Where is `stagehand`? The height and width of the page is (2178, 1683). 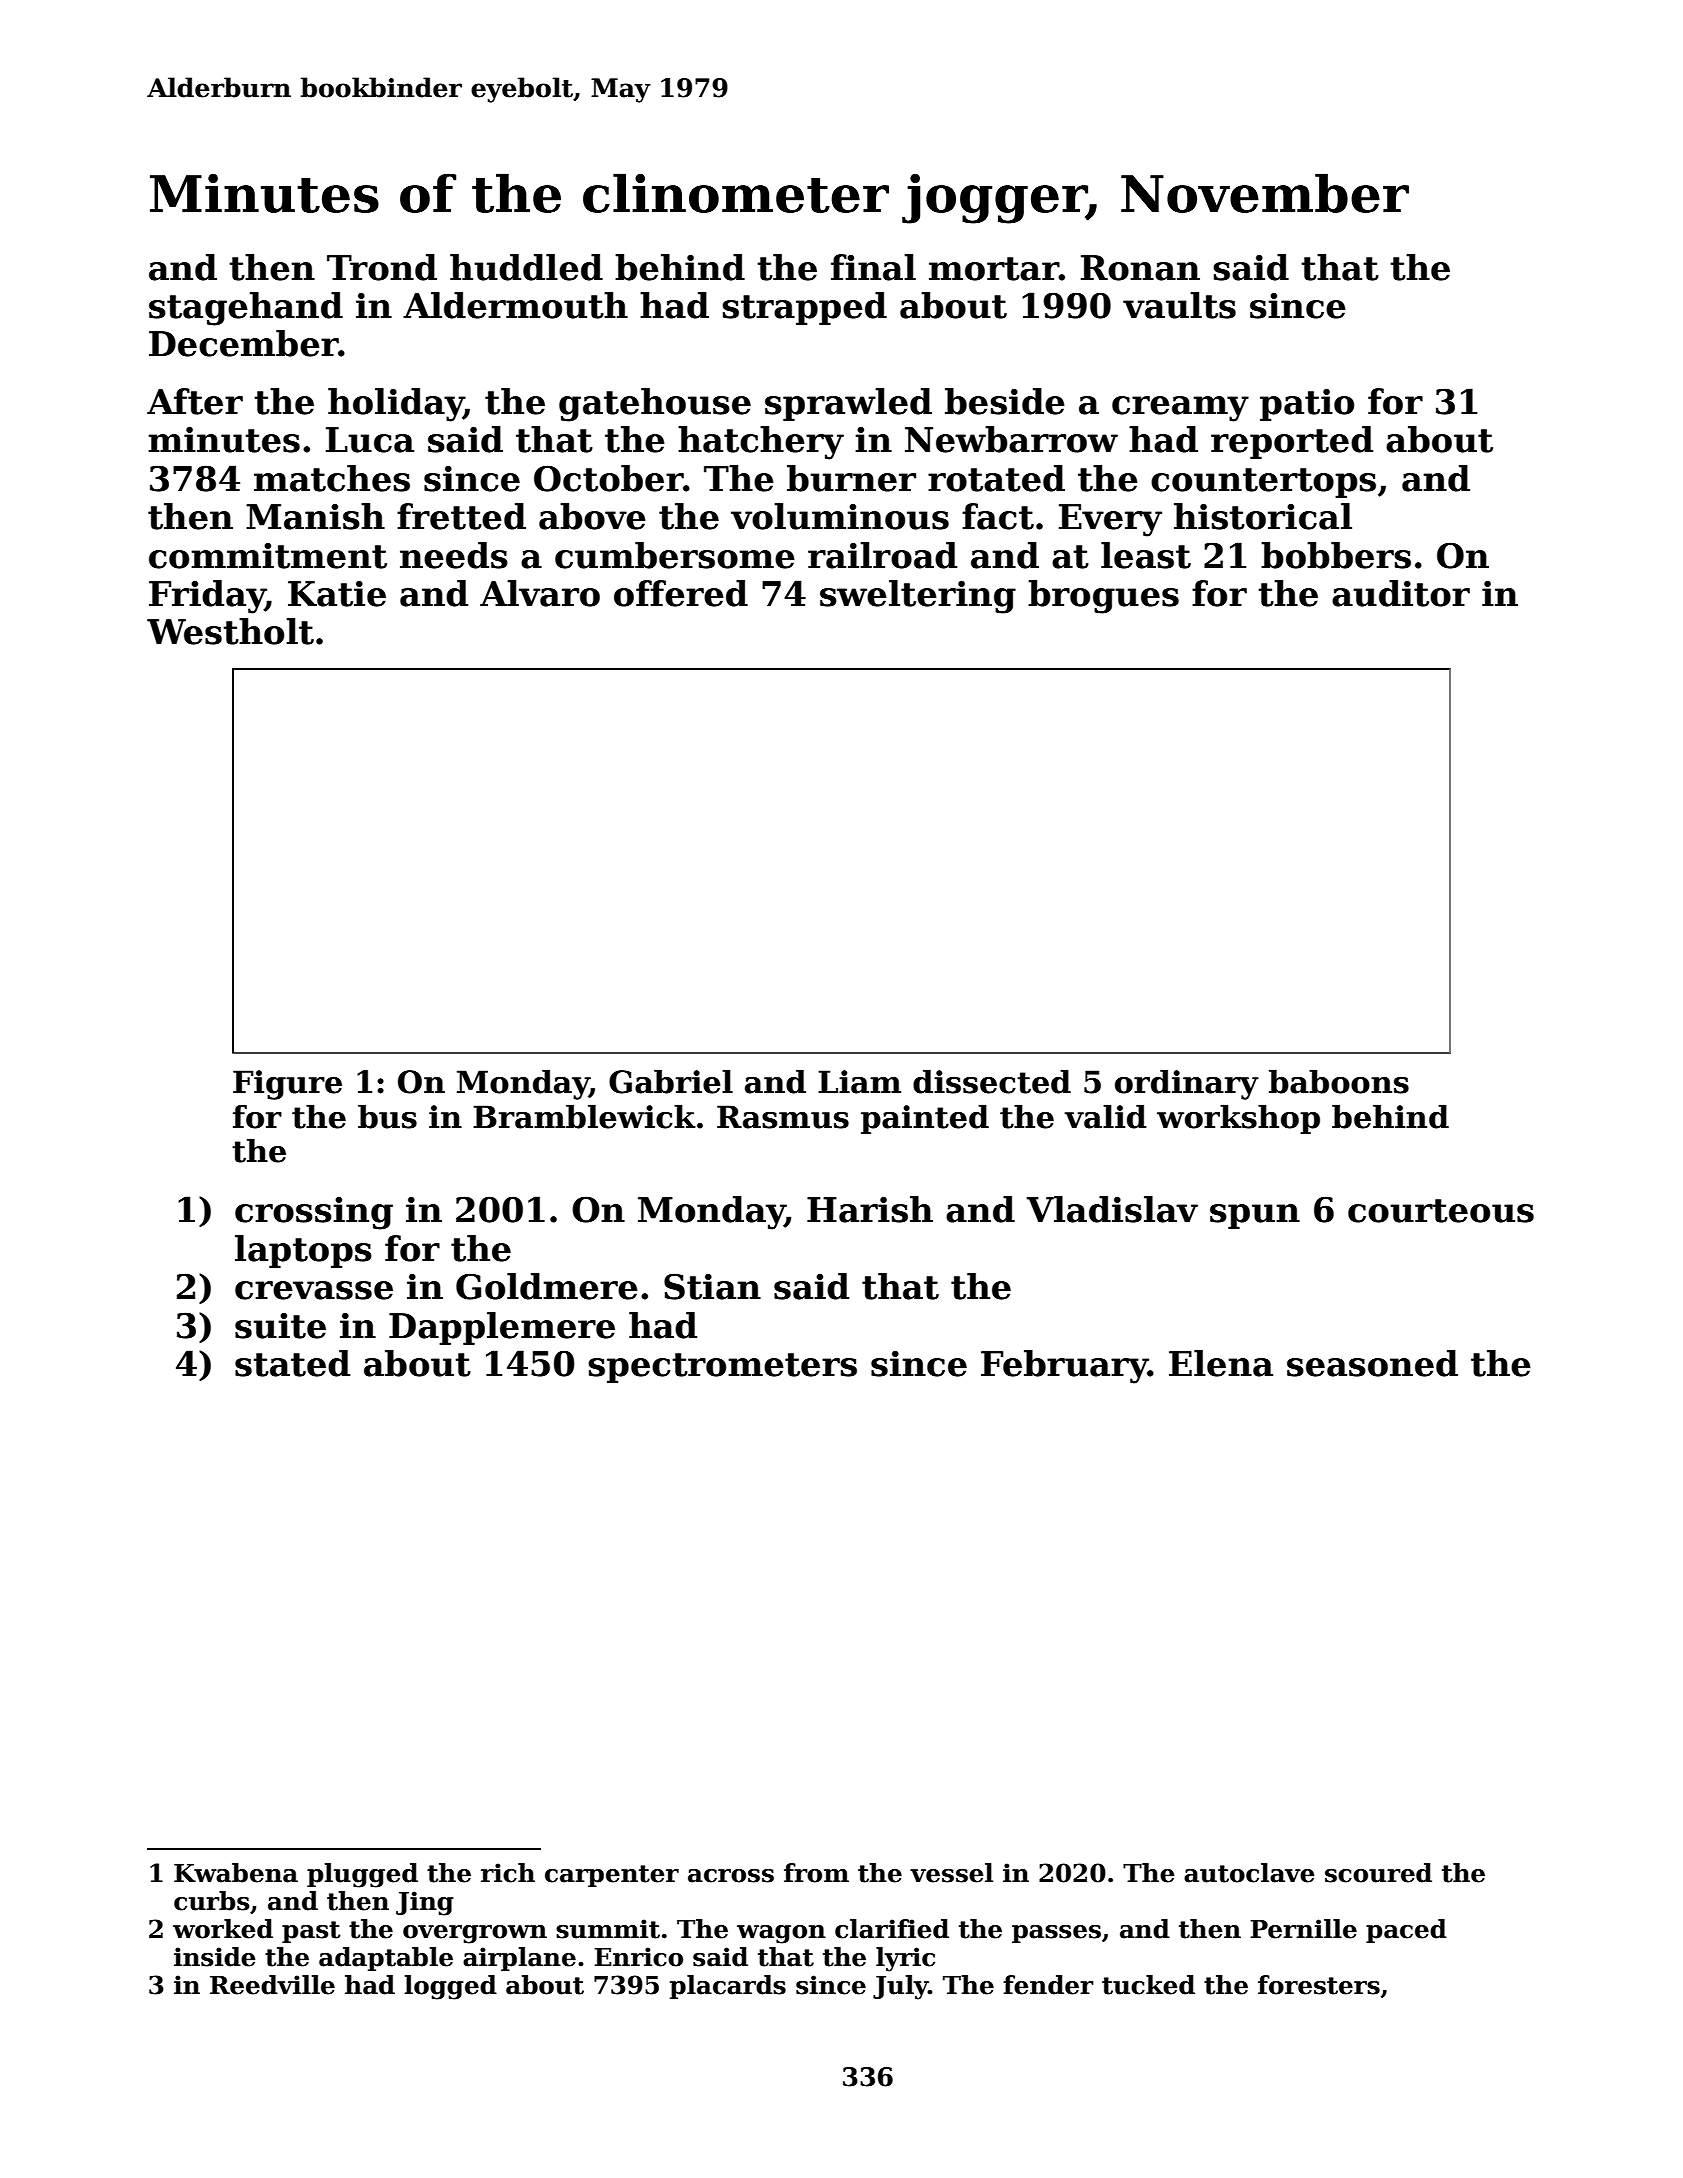
stagehand is located at coordinates (246, 309).
